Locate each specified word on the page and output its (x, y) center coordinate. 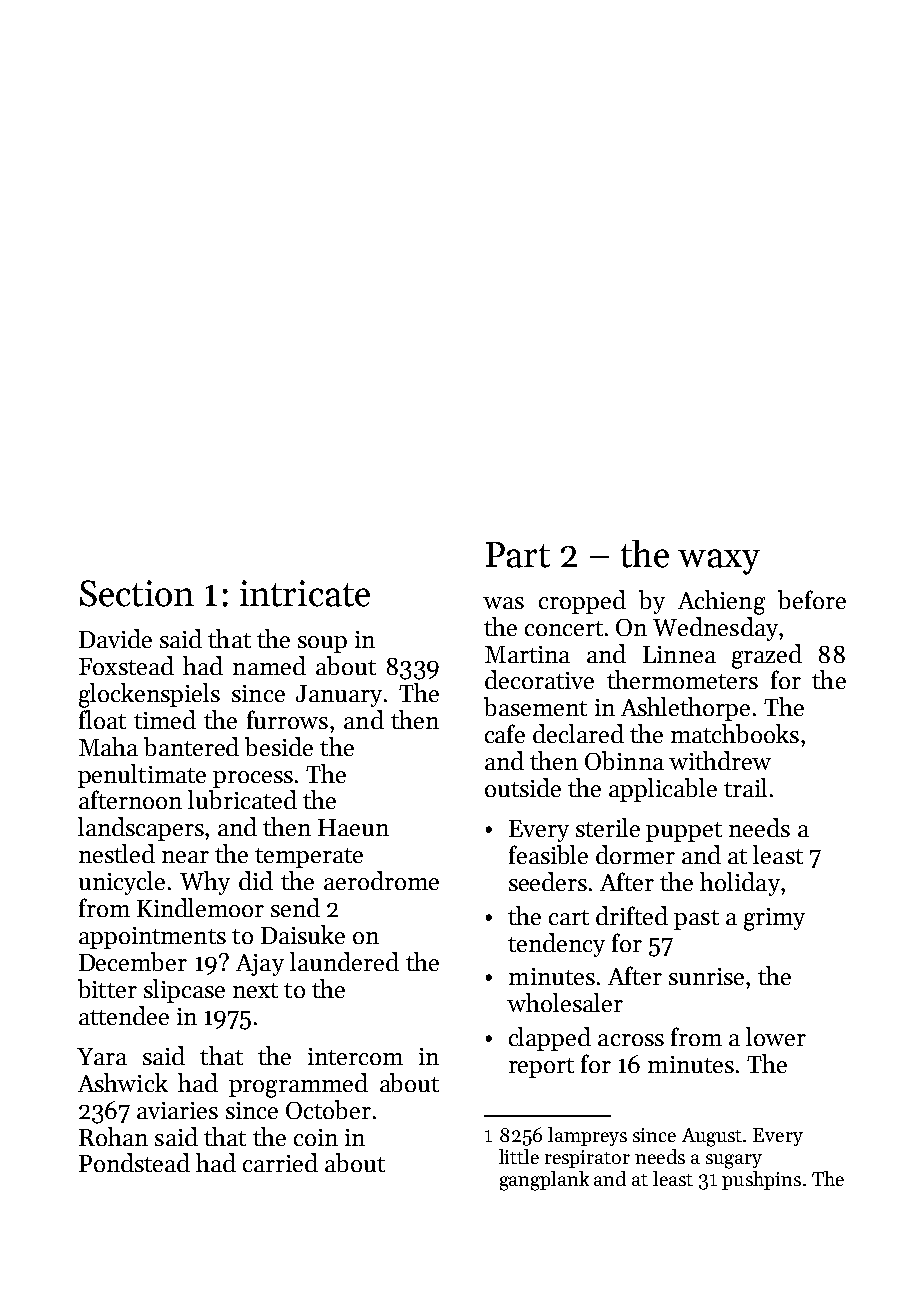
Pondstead (134, 1162)
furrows (287, 719)
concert (564, 628)
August (712, 1137)
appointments (152, 938)
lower (776, 1036)
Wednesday (715, 629)
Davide (115, 638)
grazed (767, 656)
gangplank (544, 1181)
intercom (355, 1056)
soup (322, 644)
